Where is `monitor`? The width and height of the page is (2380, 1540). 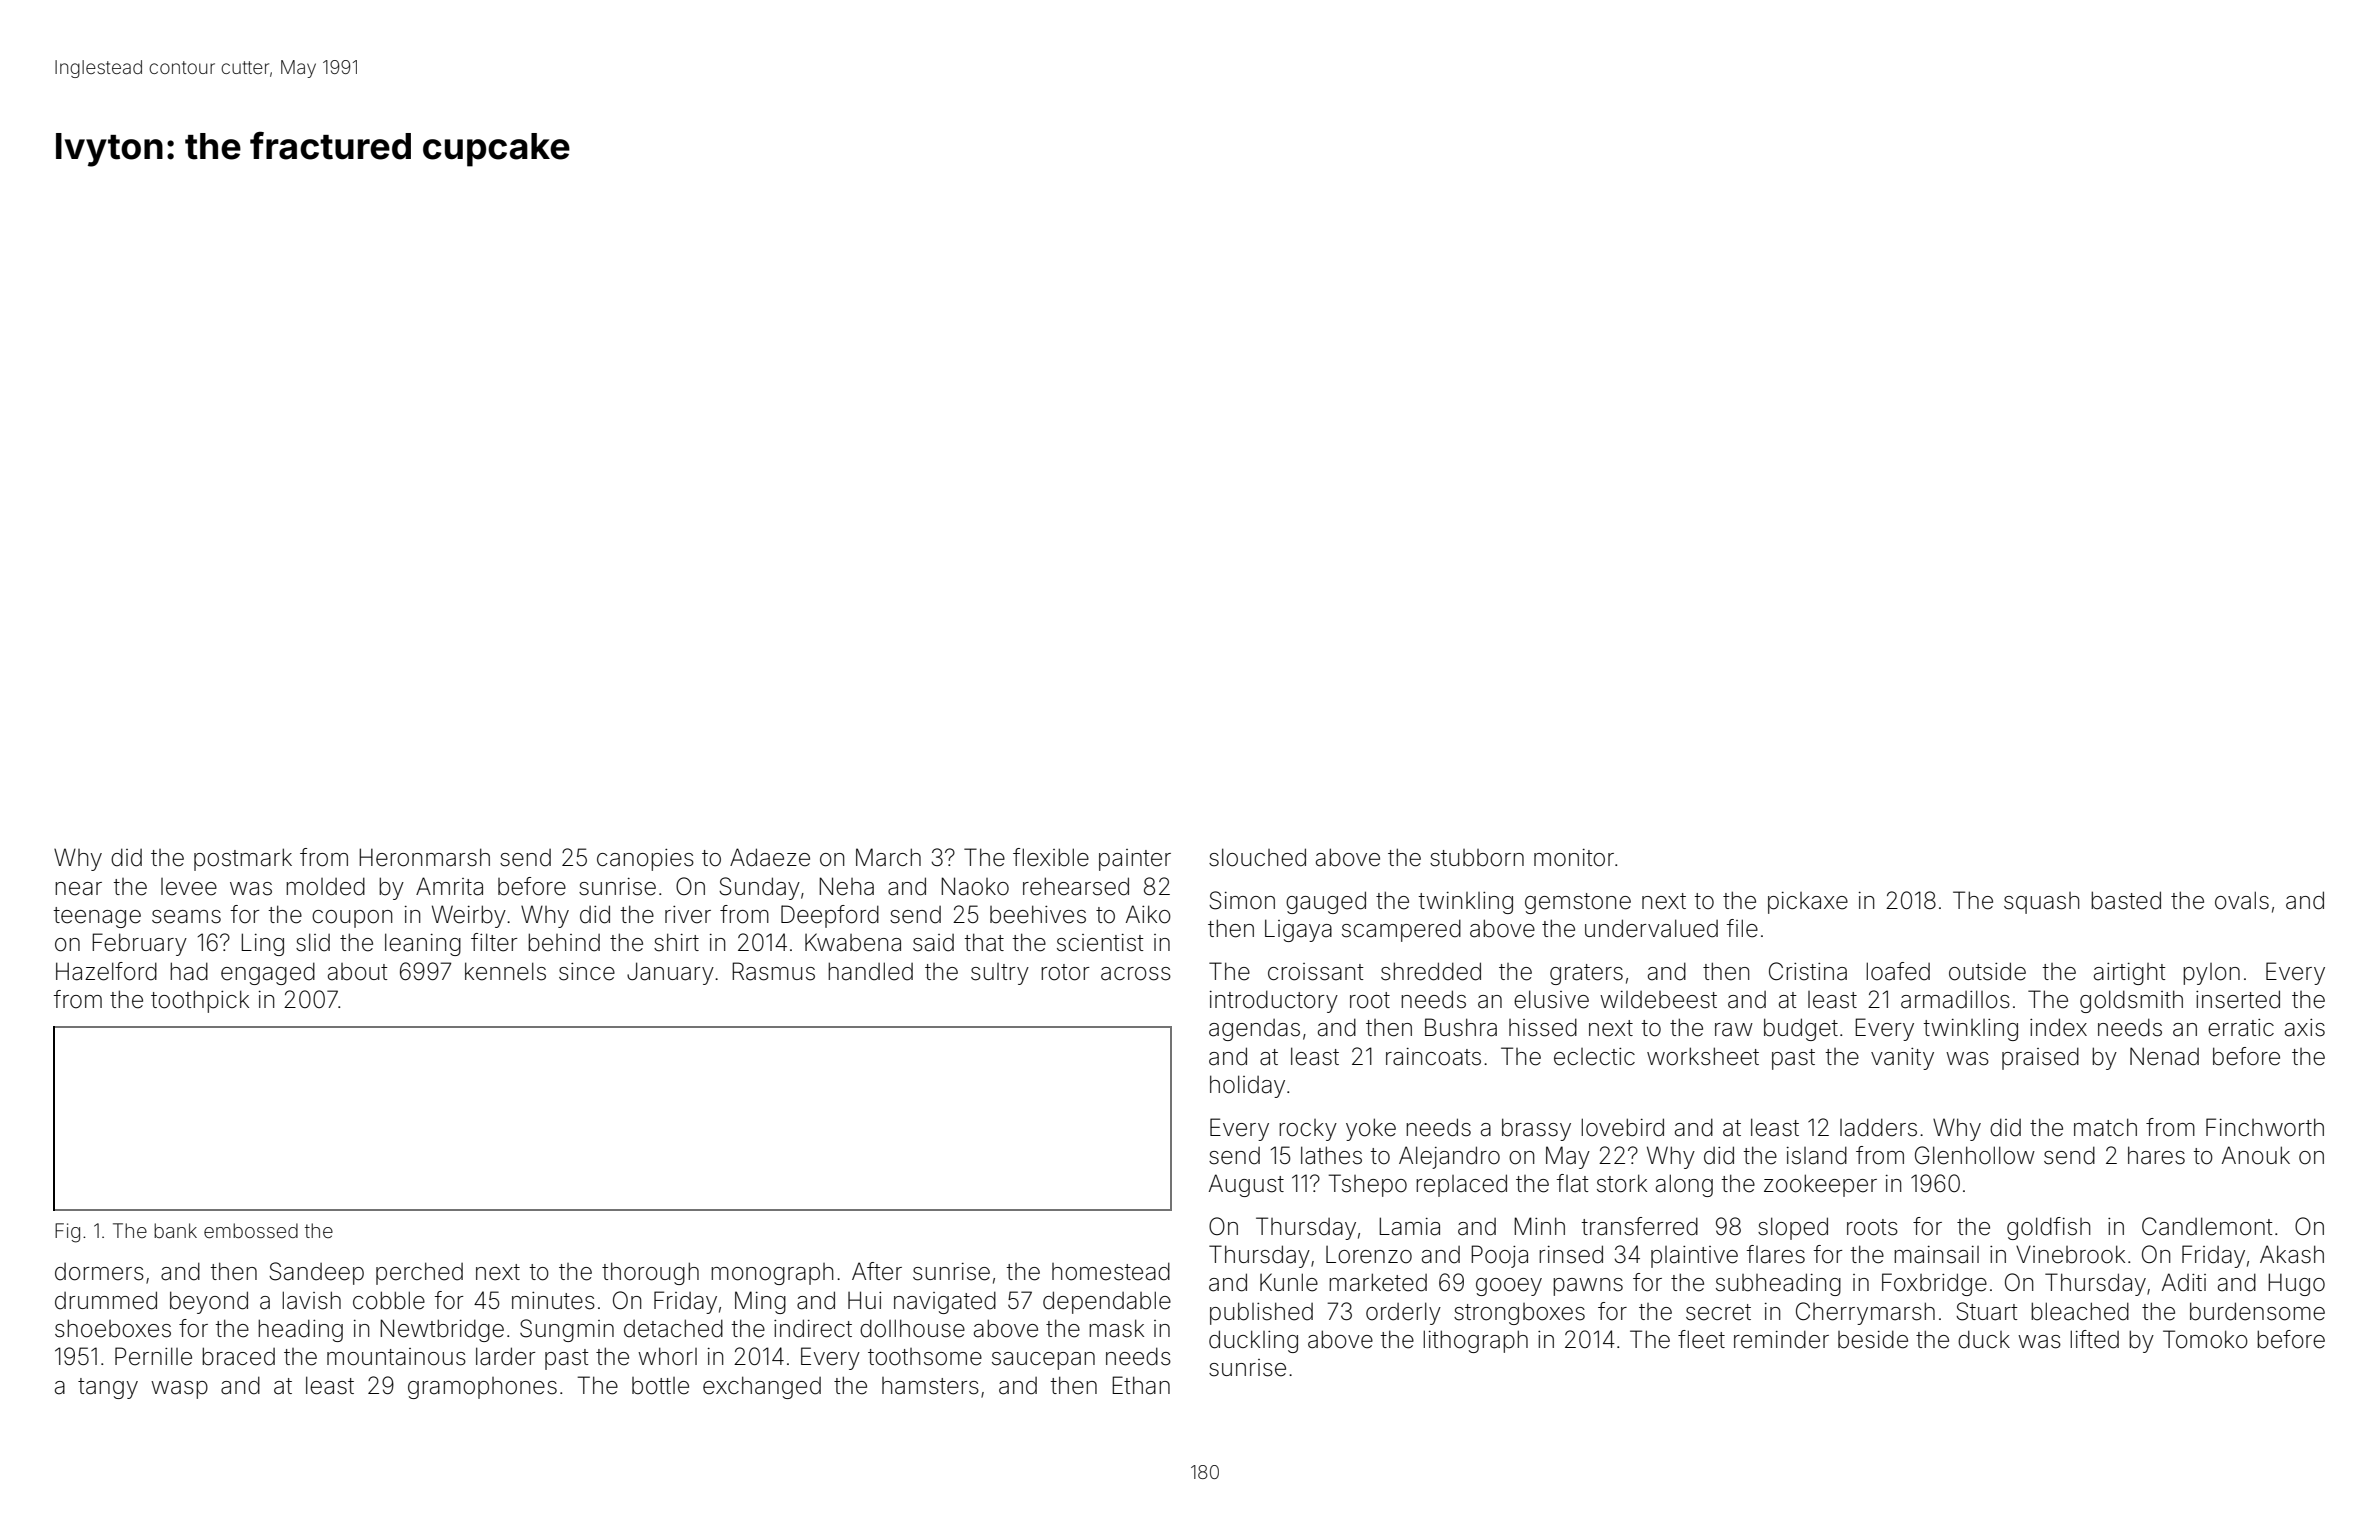
monitor is located at coordinates (1574, 858).
